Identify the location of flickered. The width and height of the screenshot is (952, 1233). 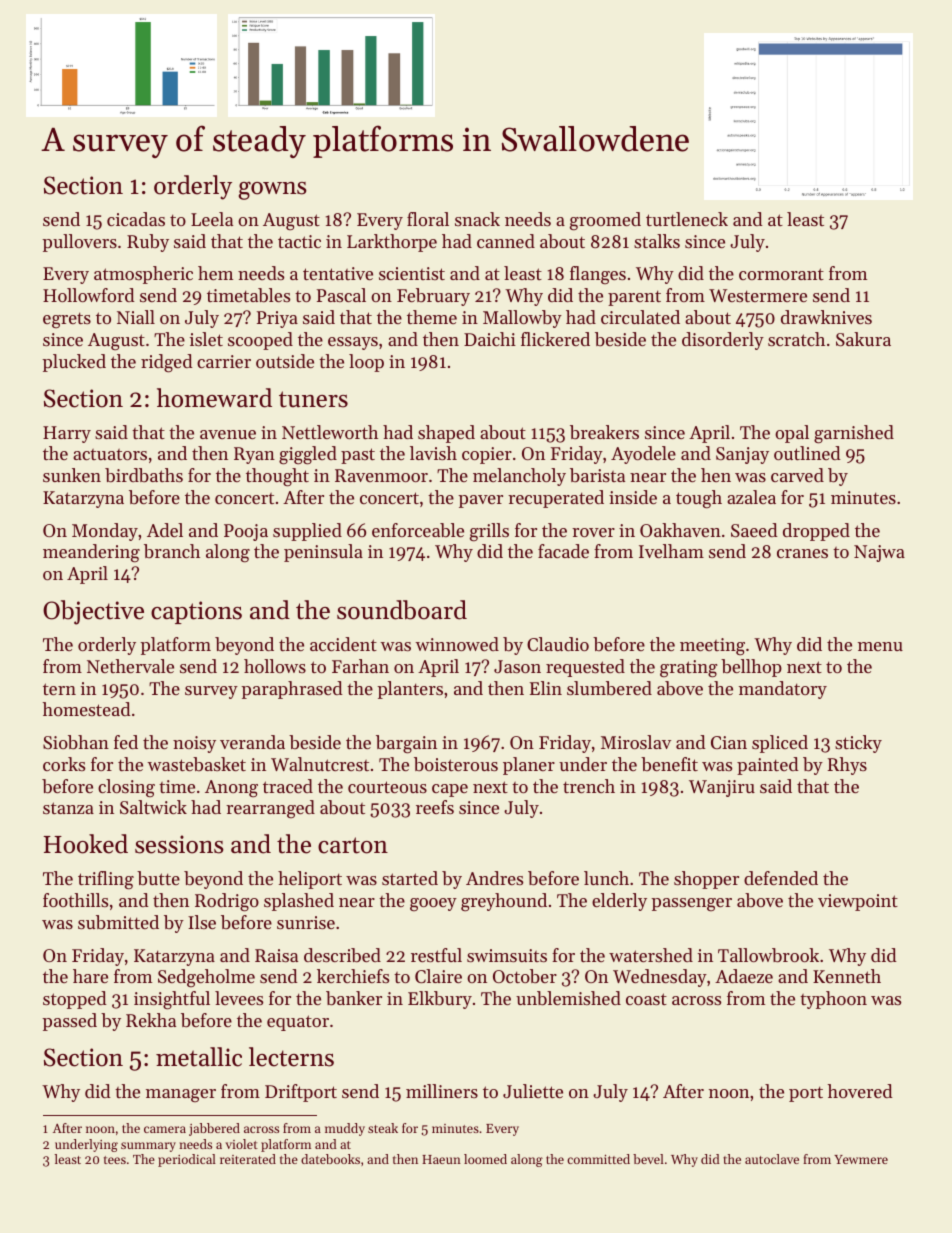
(555, 339).
